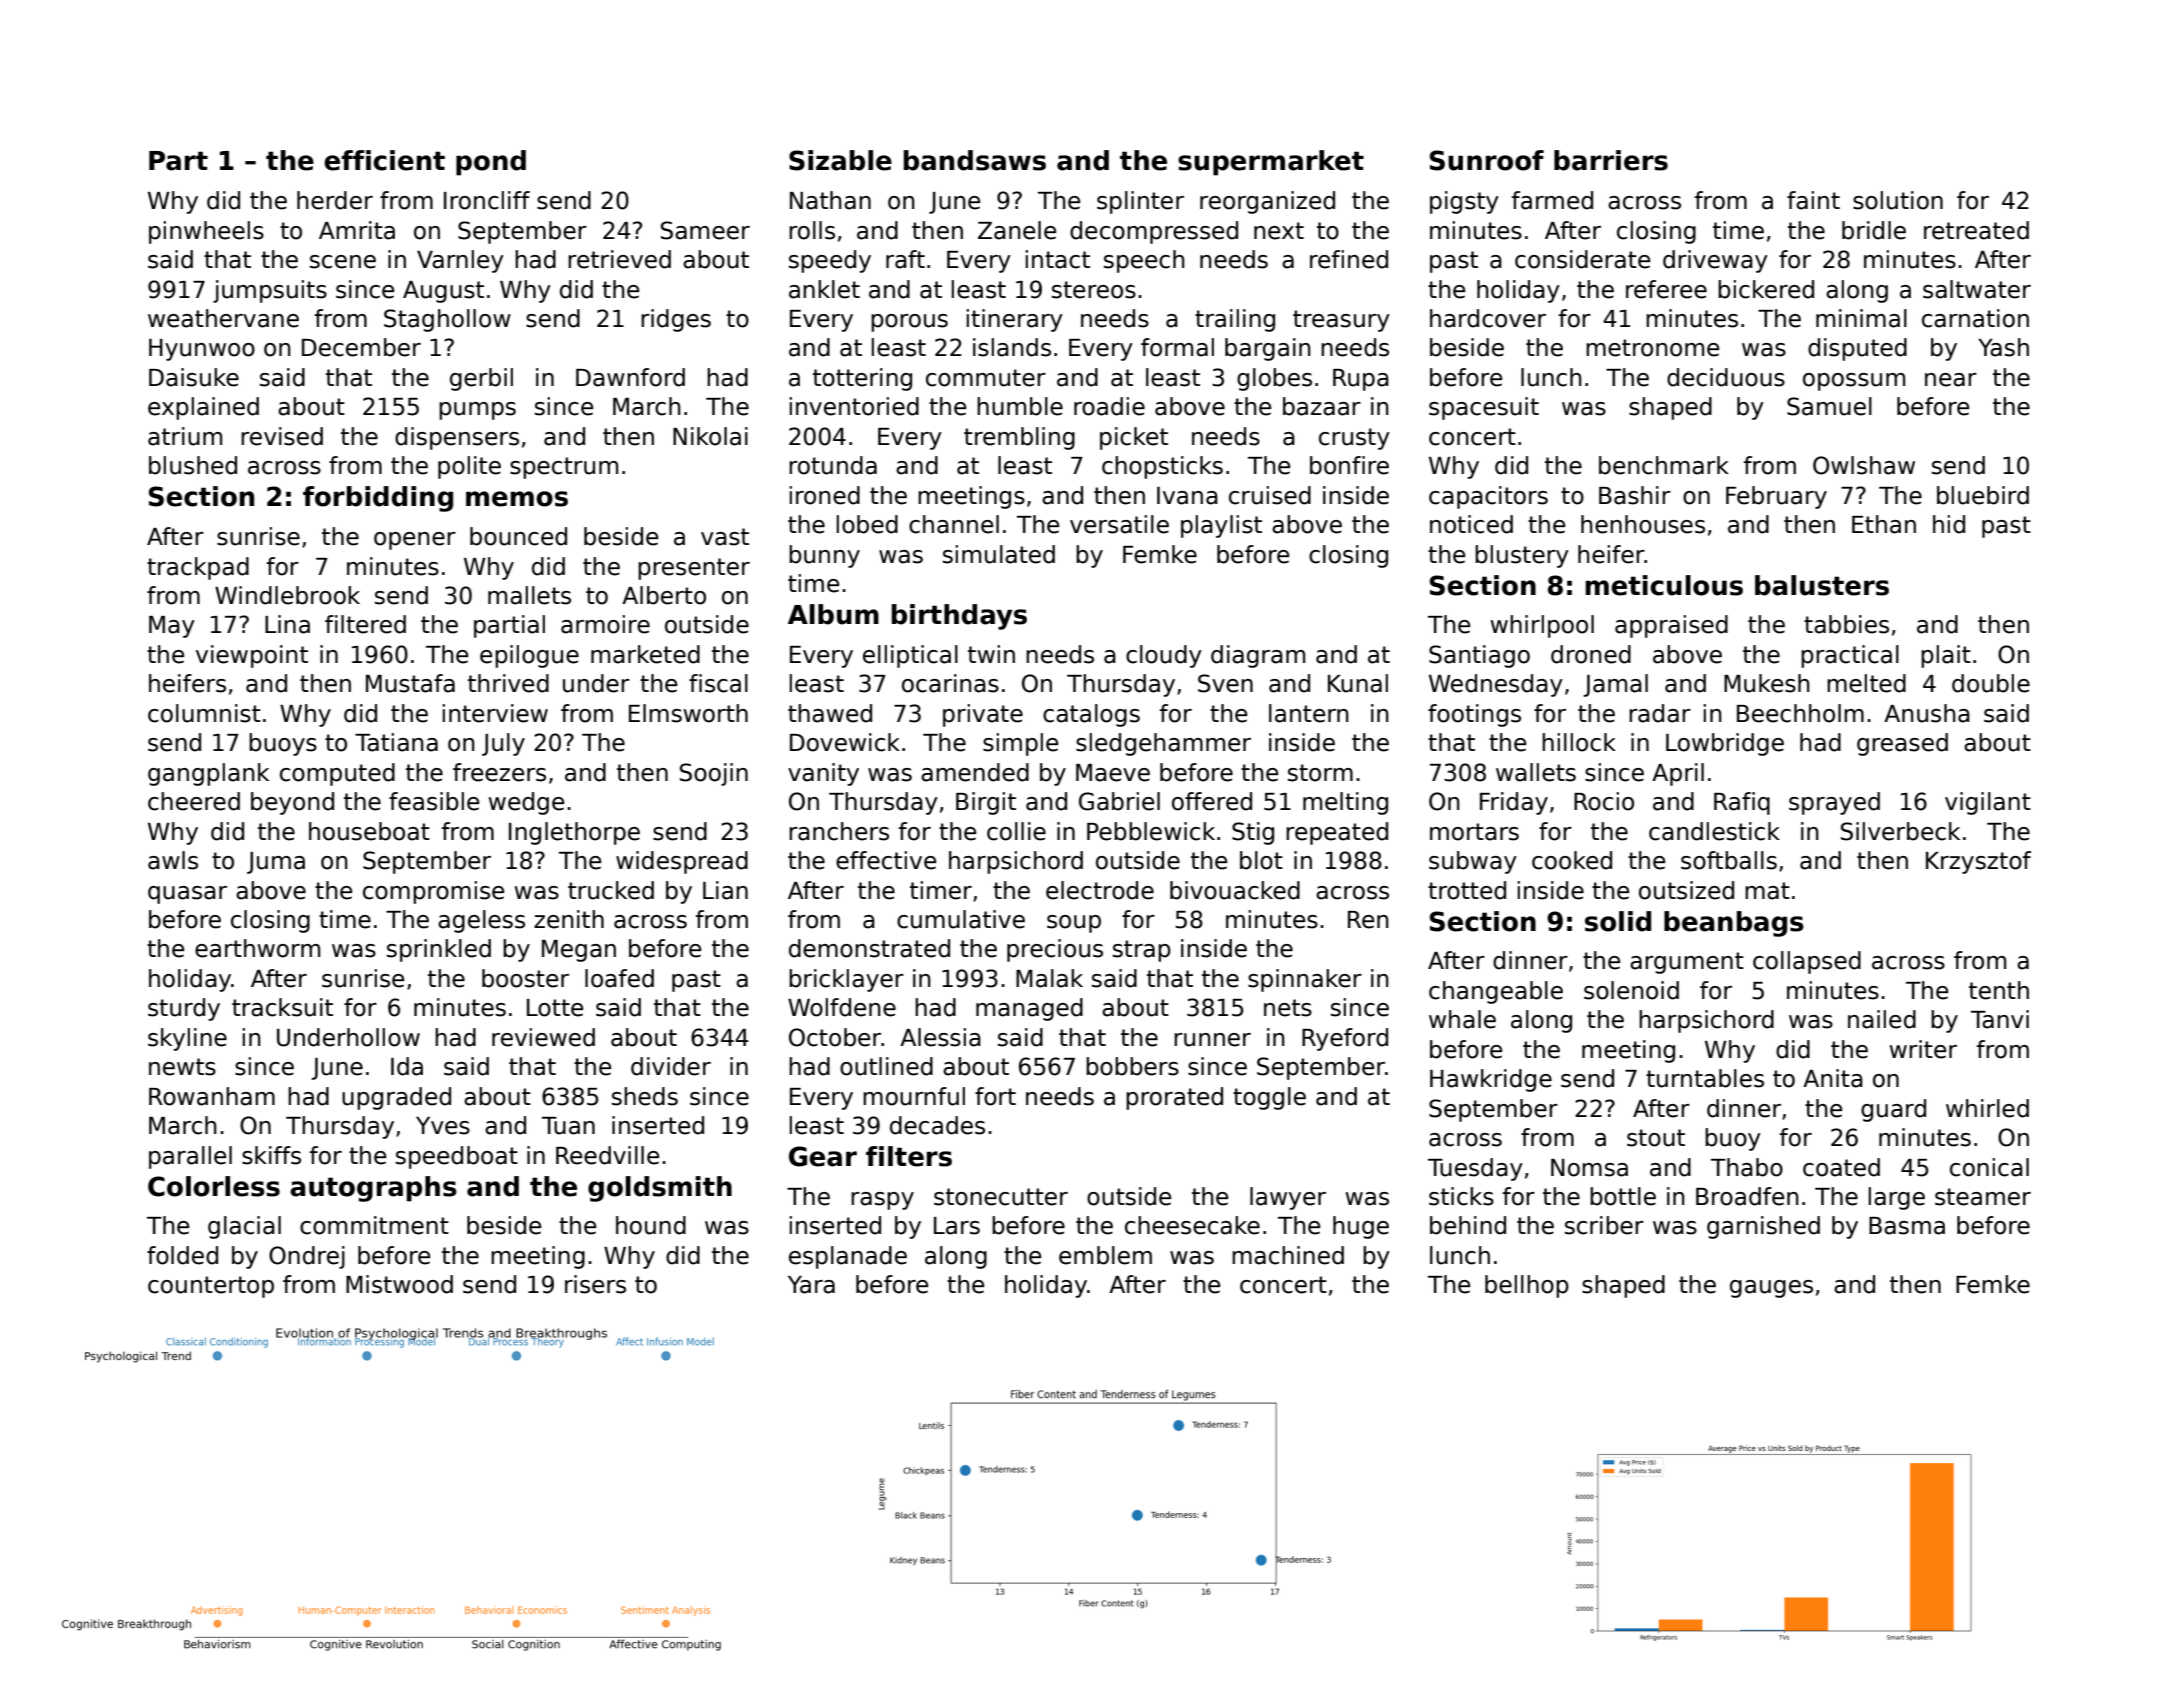 The width and height of the page is (2178, 1683). I want to click on barriers, so click(1611, 160).
